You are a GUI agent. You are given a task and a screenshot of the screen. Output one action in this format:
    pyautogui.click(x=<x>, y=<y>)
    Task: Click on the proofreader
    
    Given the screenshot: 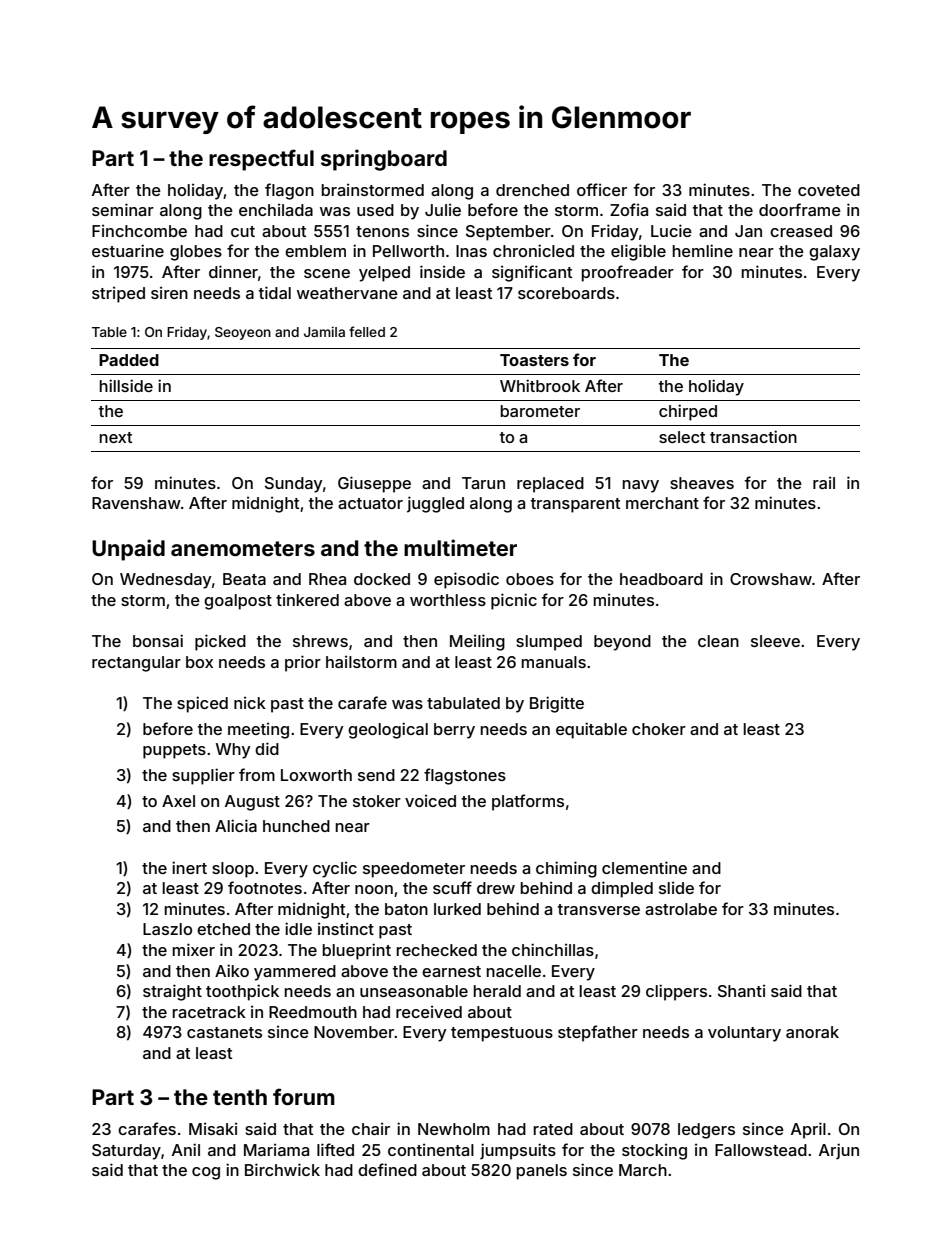 What is the action you would take?
    pyautogui.click(x=628, y=273)
